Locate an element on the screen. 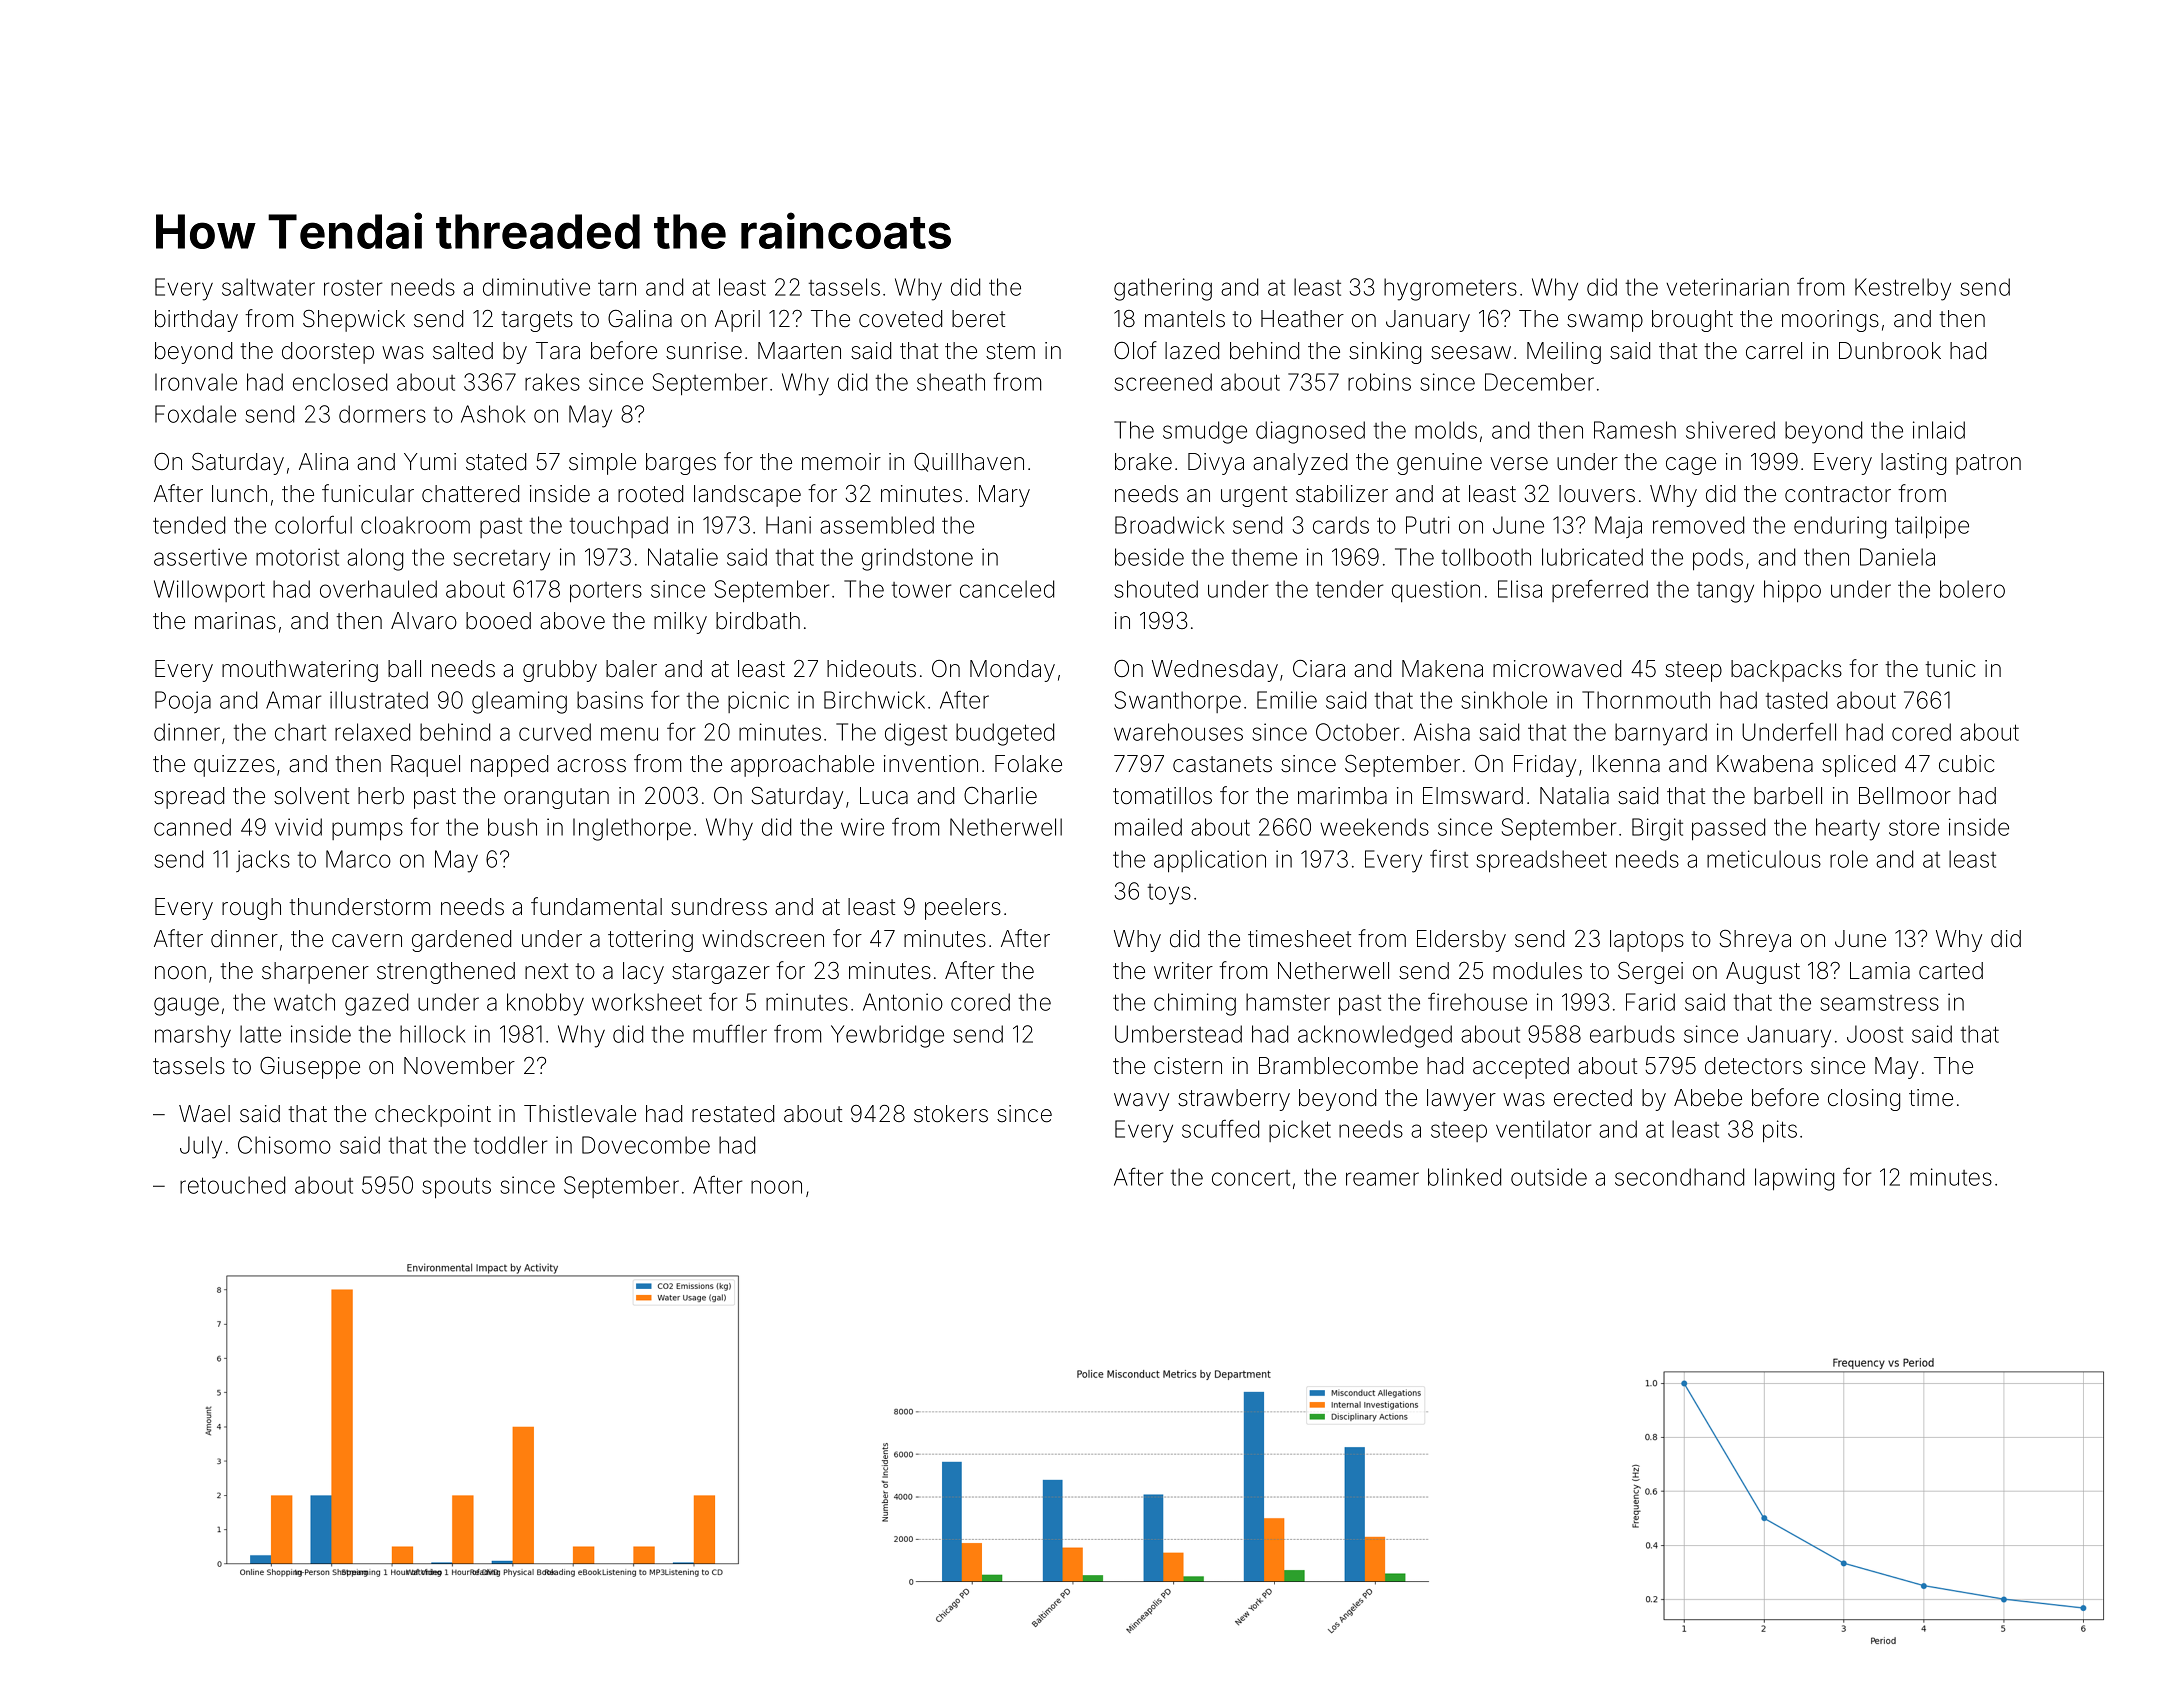  lasting is located at coordinates (1913, 464).
